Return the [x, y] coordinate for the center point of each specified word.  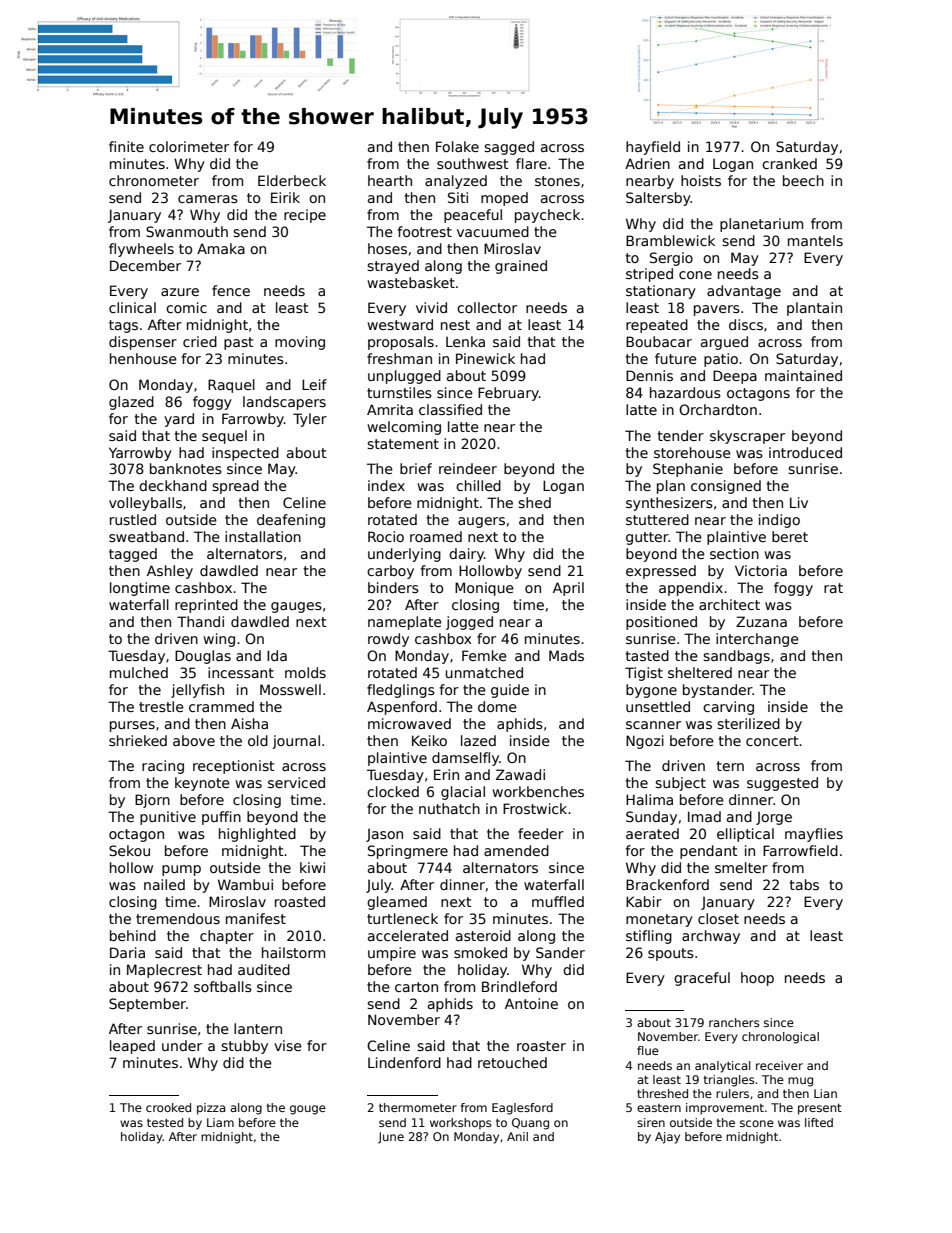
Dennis [649, 375]
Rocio [386, 536]
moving [300, 343]
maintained [803, 375]
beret [790, 536]
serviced [296, 782]
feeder [541, 833]
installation [263, 536]
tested [165, 1122]
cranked [789, 163]
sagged [509, 148]
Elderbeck [292, 180]
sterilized [748, 723]
